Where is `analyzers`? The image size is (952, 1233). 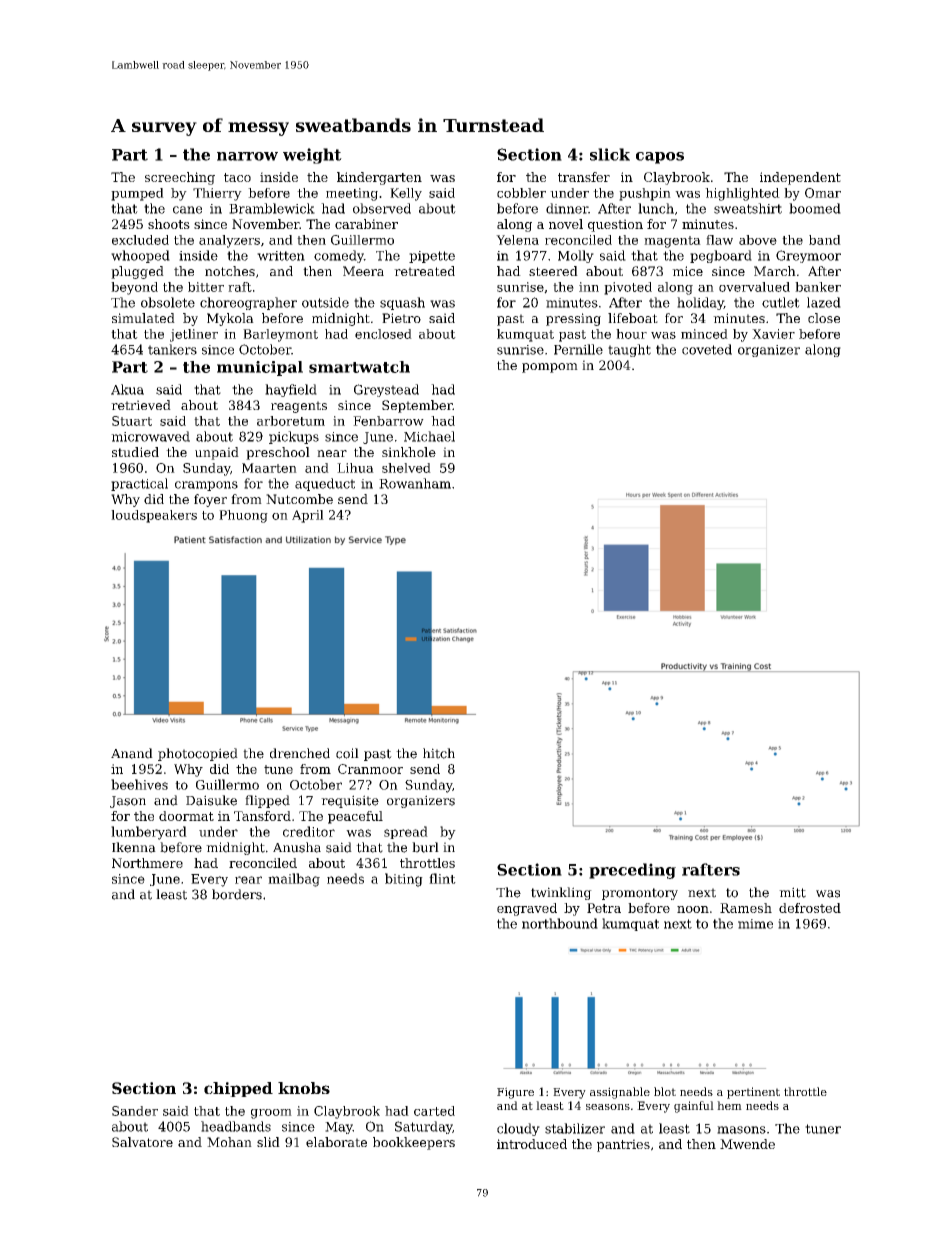 analyzers is located at coordinates (229, 241).
